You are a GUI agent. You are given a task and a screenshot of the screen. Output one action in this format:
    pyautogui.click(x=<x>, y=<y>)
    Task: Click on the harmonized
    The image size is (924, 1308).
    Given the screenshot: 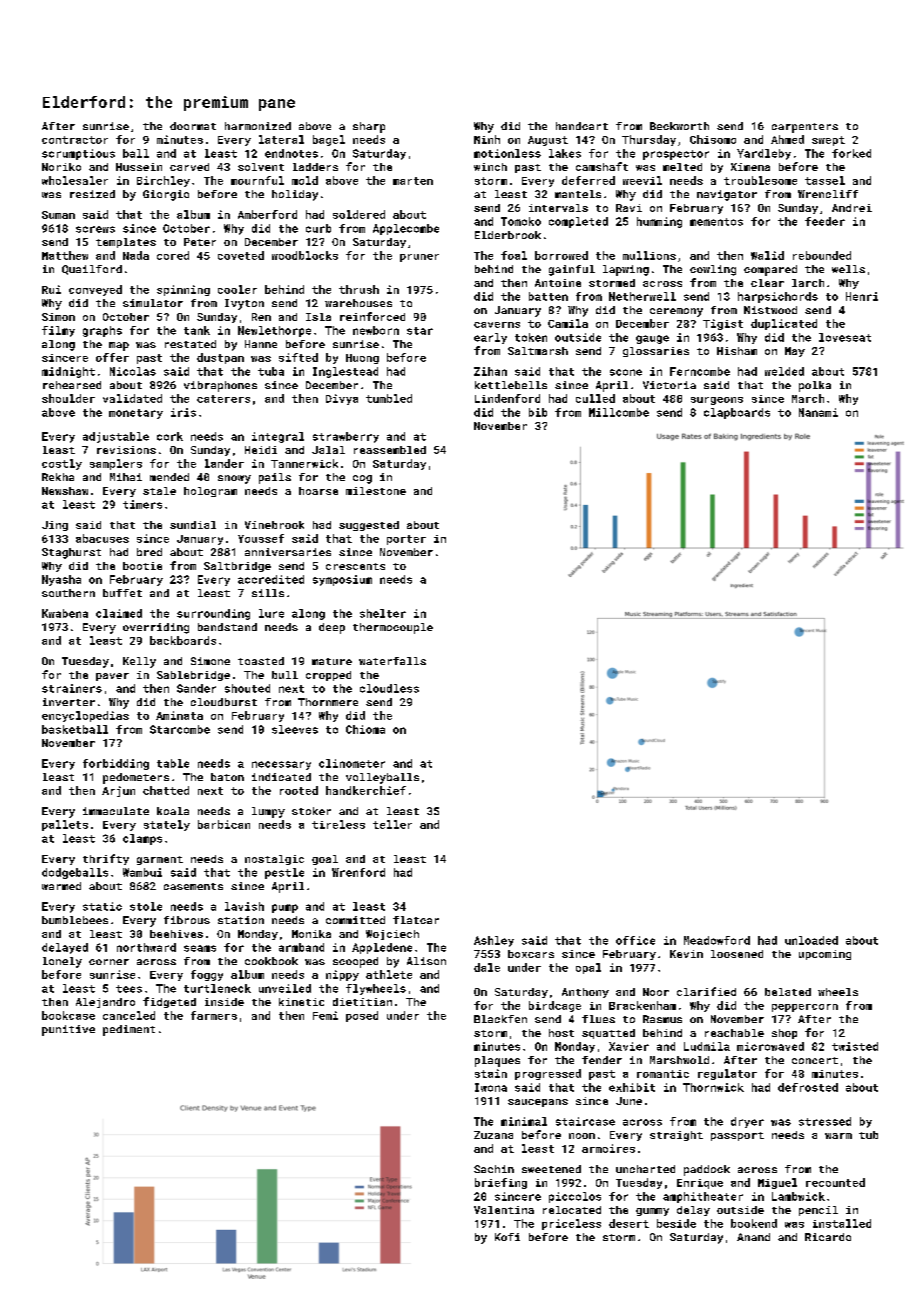 What is the action you would take?
    pyautogui.click(x=258, y=126)
